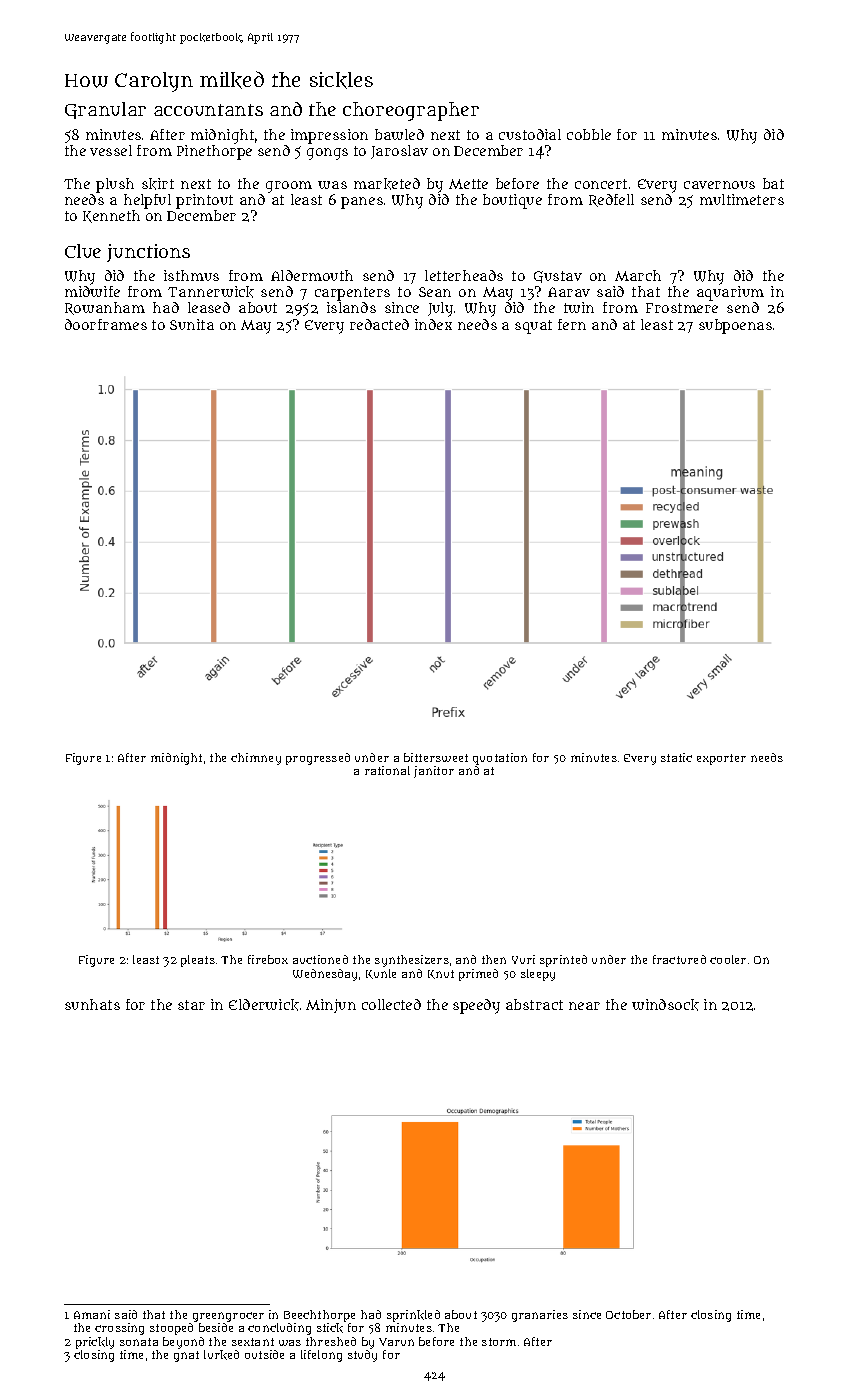  What do you see at coordinates (331, 1341) in the screenshot?
I see `threshed` at bounding box center [331, 1341].
